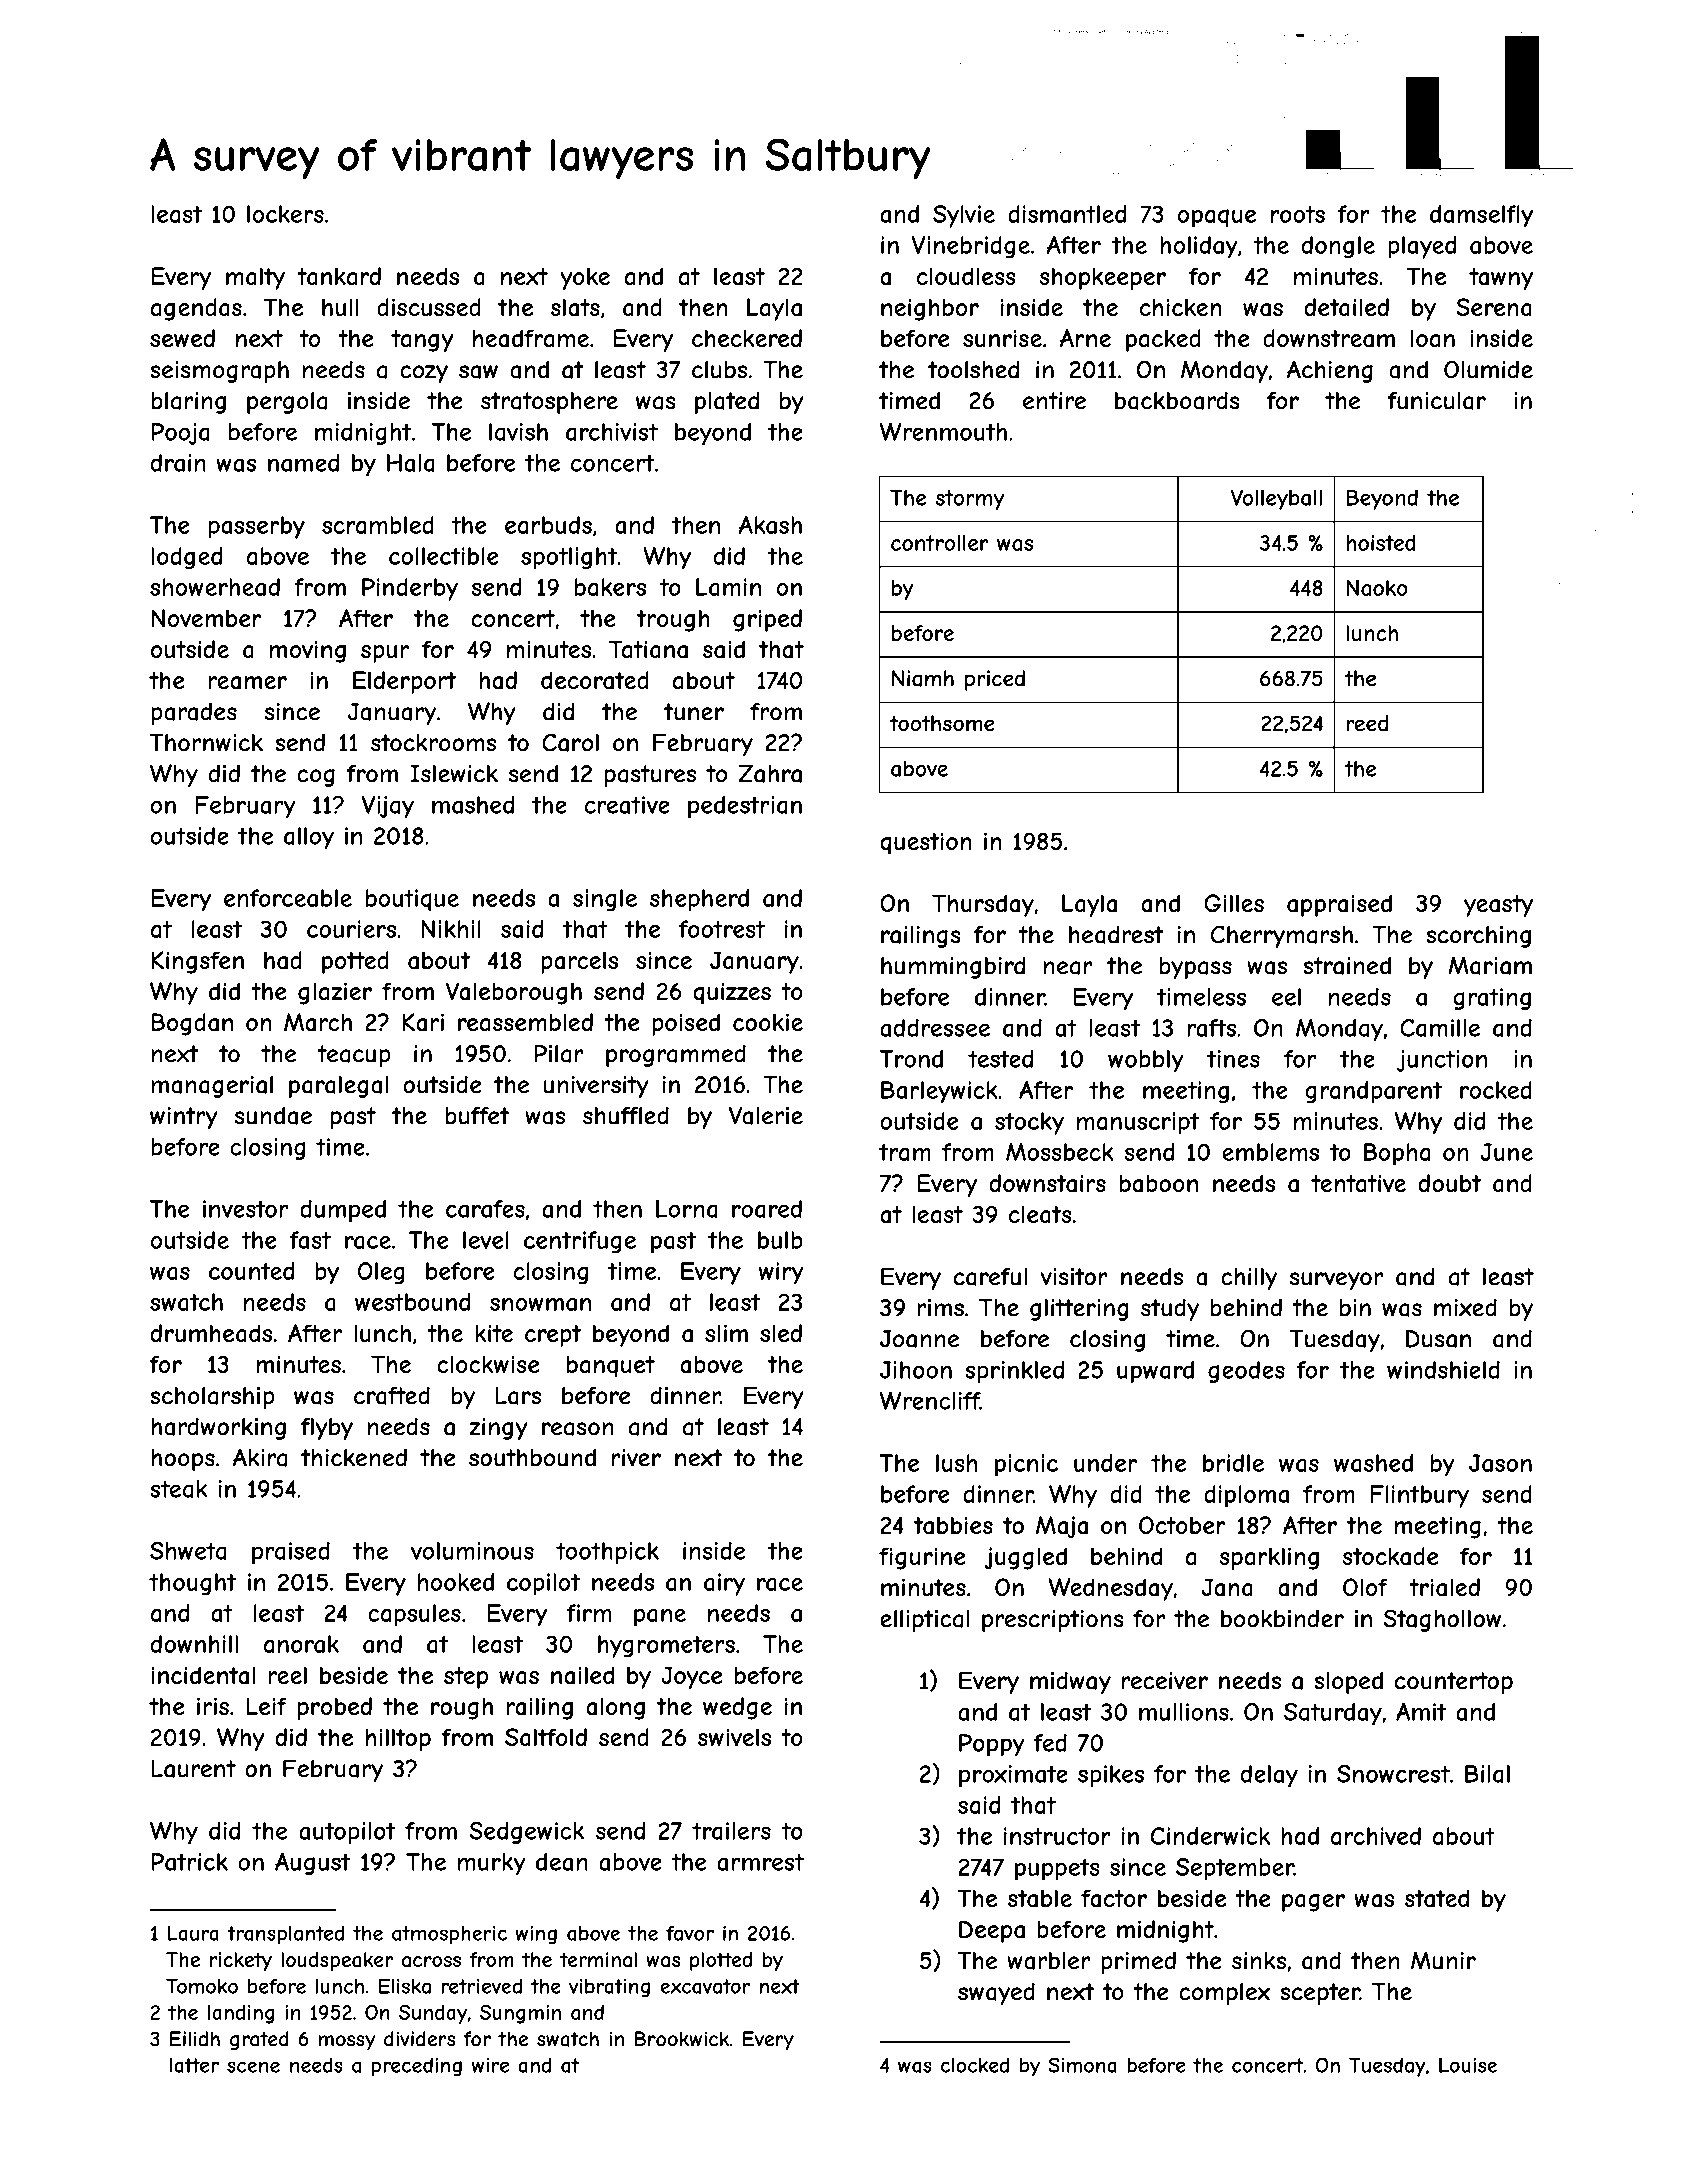  Describe the element at coordinates (347, 1833) in the screenshot. I see `autopilot` at that location.
